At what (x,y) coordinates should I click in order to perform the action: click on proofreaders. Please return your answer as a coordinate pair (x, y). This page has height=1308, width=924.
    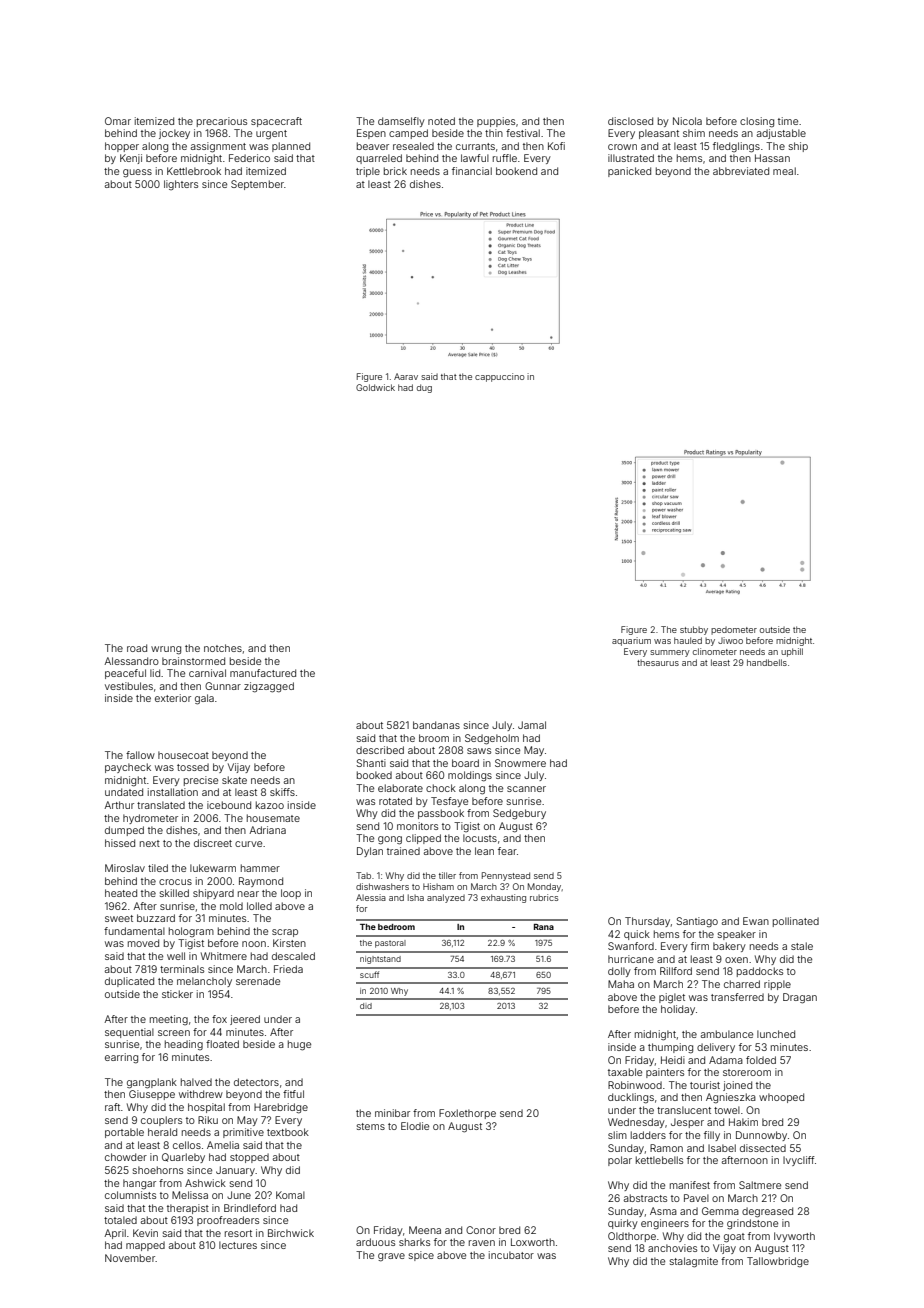
    Looking at the image, I should click on (228, 1221).
